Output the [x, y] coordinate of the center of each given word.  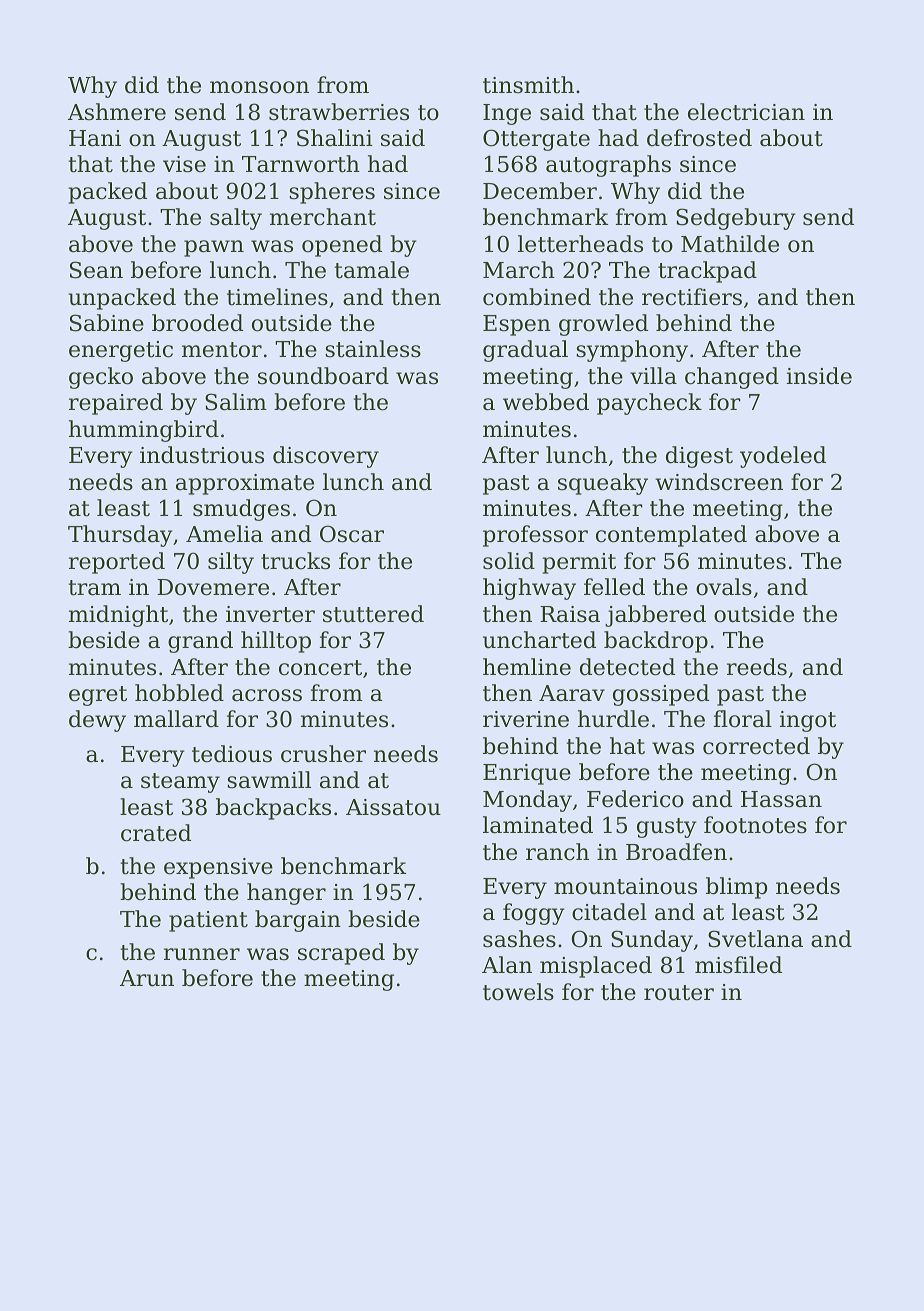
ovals [724, 587]
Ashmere [117, 112]
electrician [746, 112]
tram [94, 588]
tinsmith [528, 85]
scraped [341, 954]
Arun [147, 978]
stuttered [373, 614]
